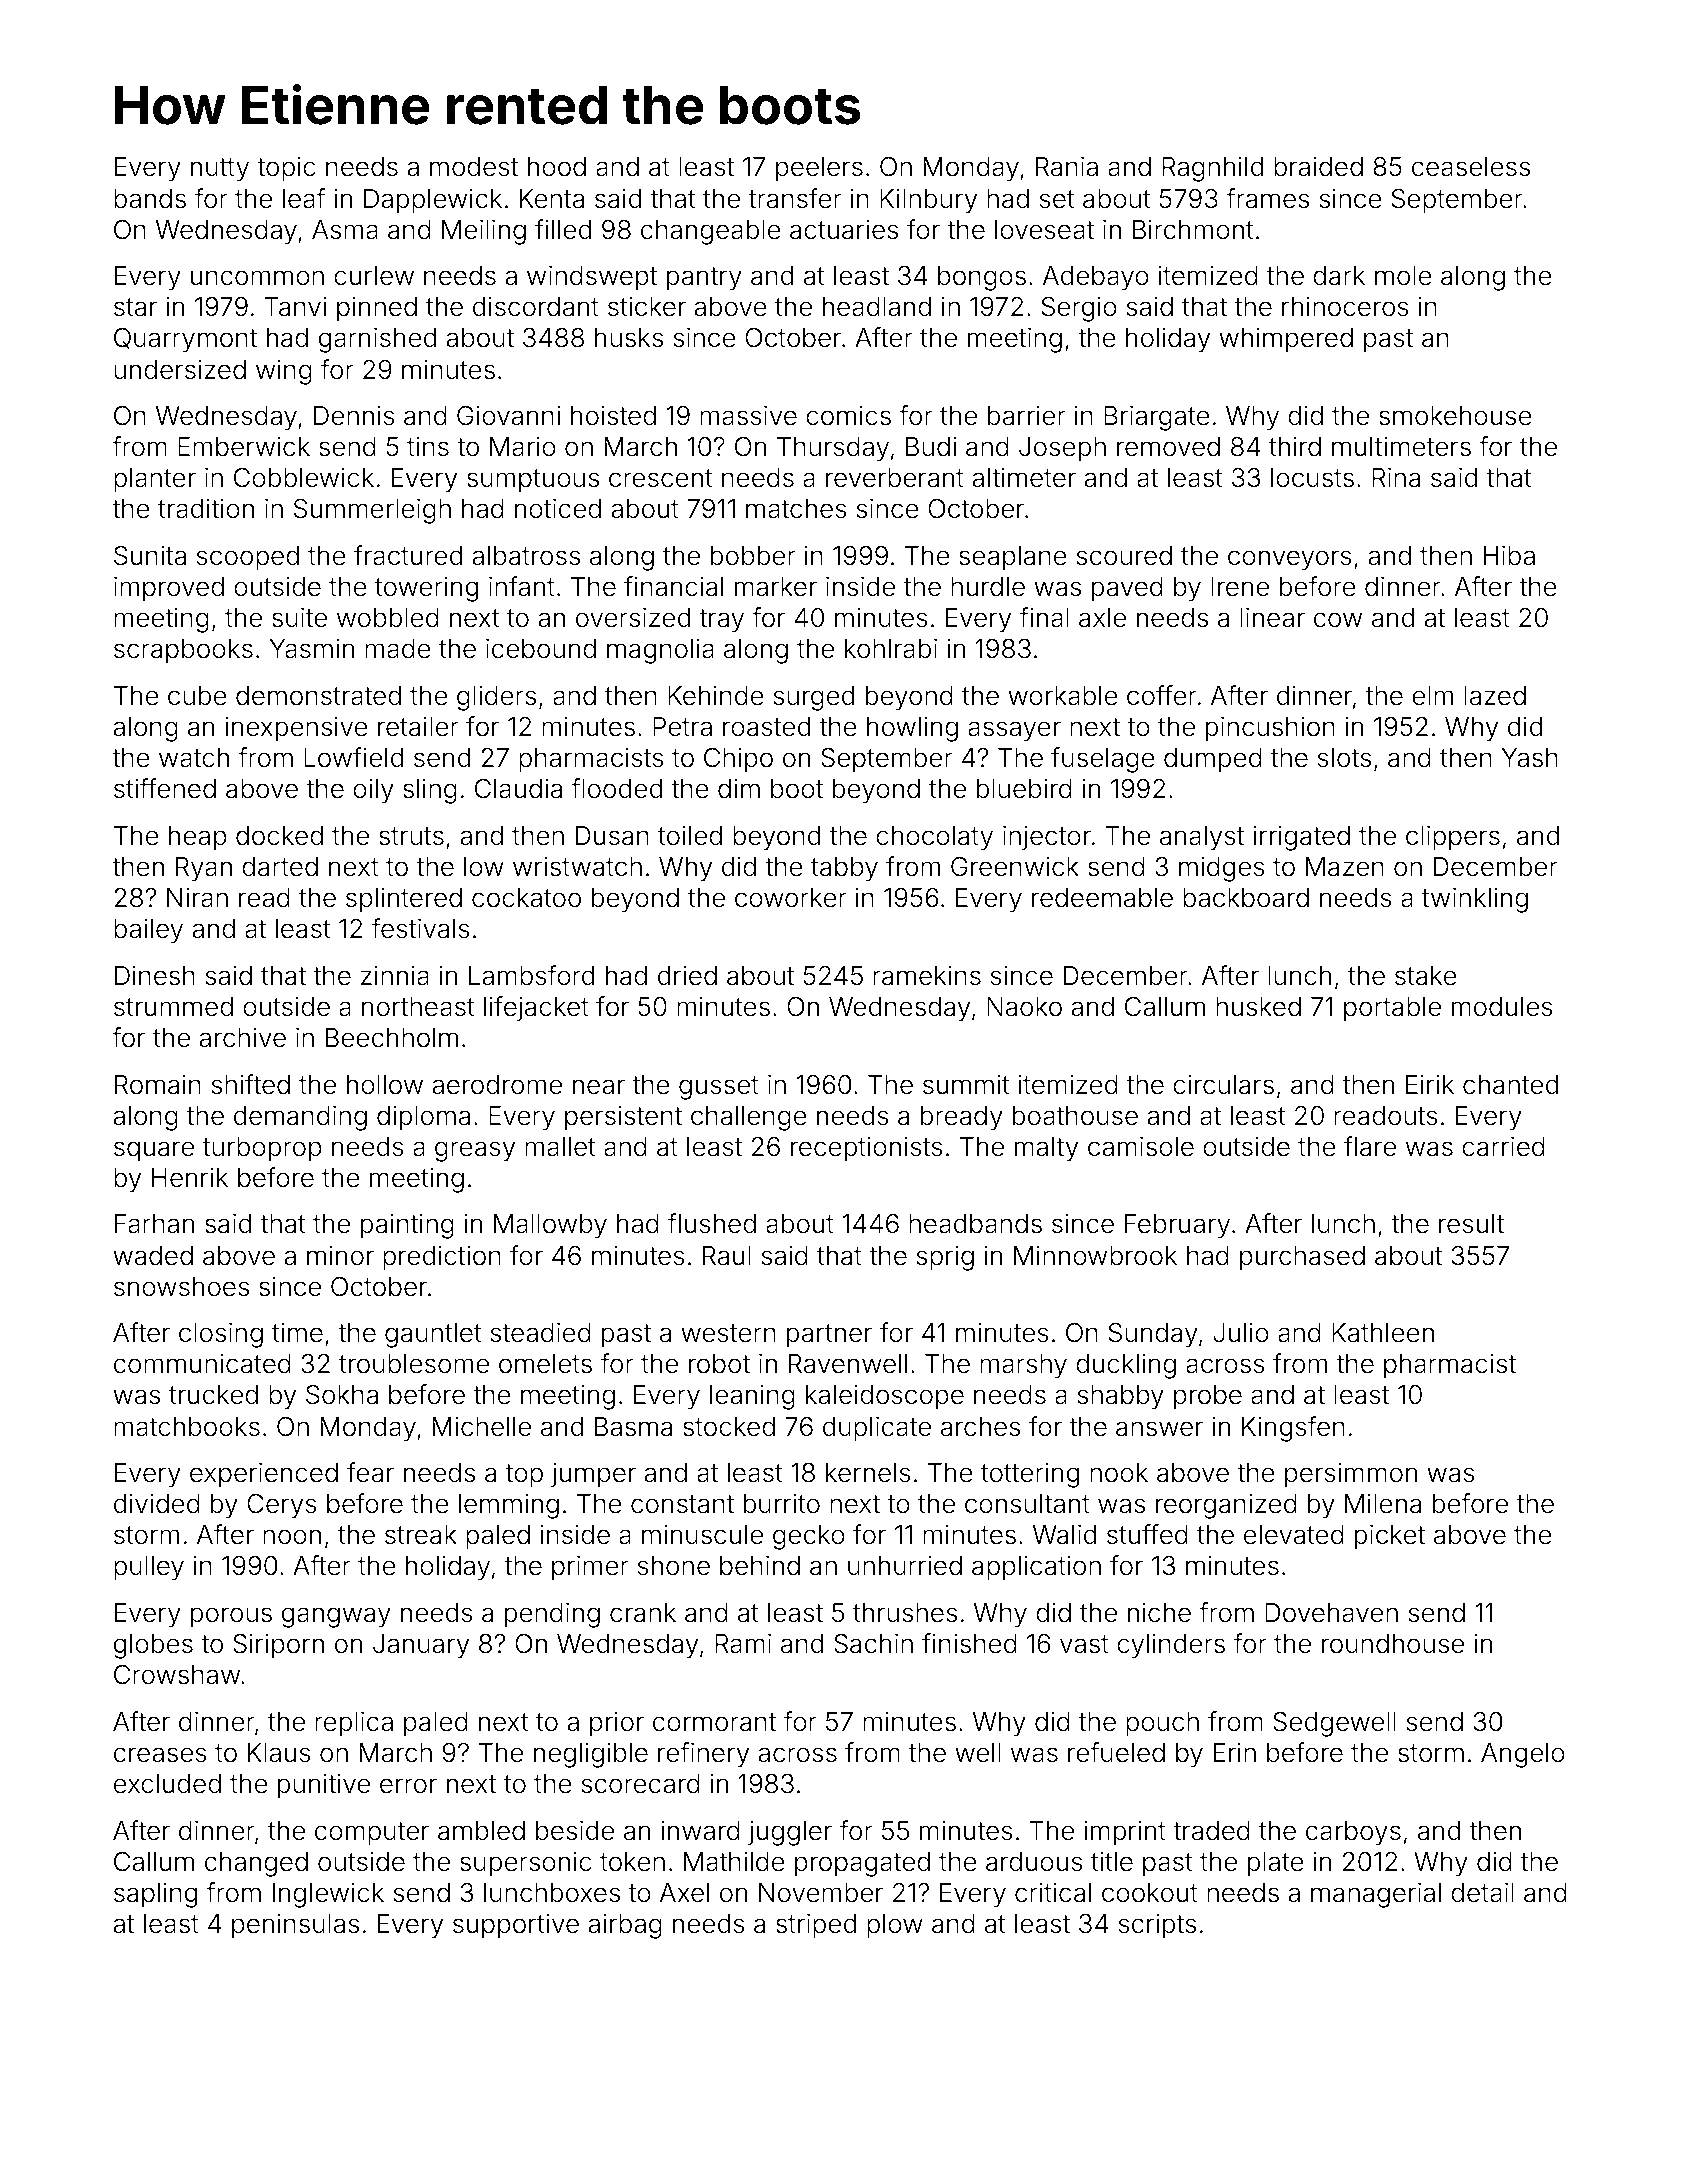 Image resolution: width=1683 pixels, height=2178 pixels. Describe the element at coordinates (895, 1926) in the screenshot. I see `plow` at that location.
